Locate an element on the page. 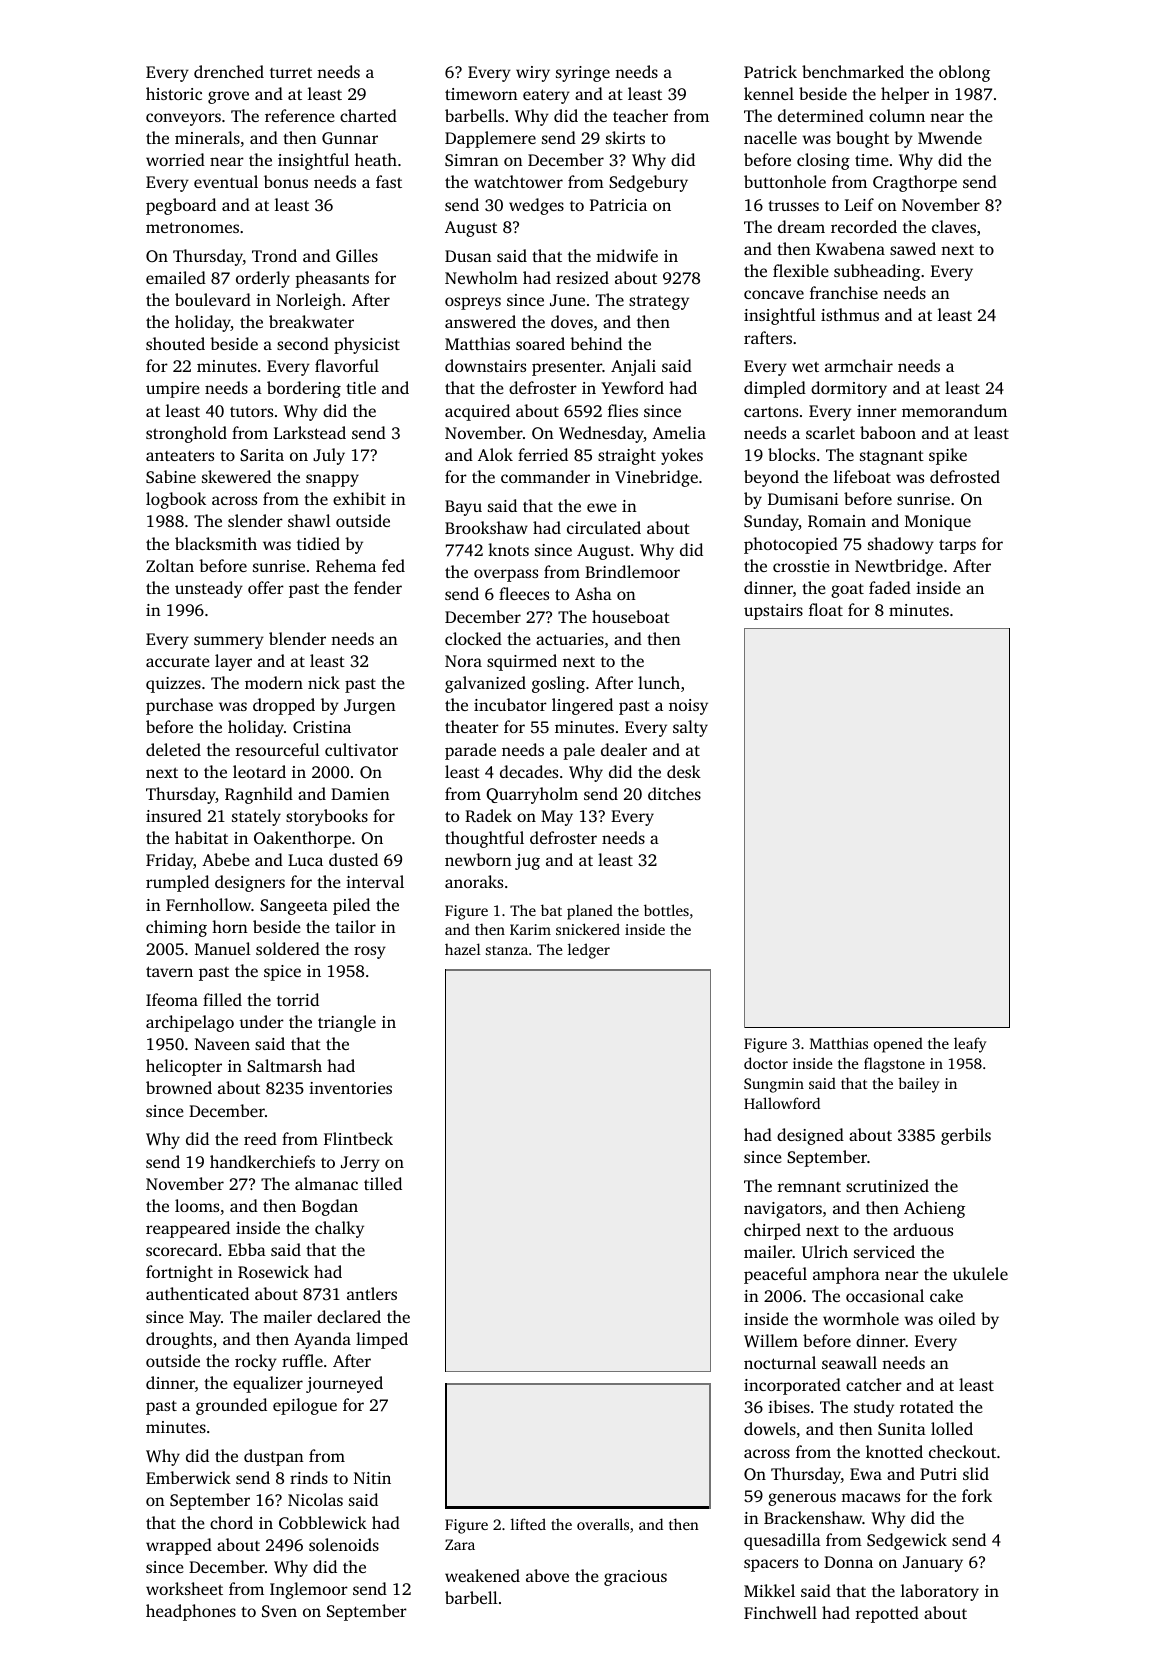  bottles is located at coordinates (666, 910).
